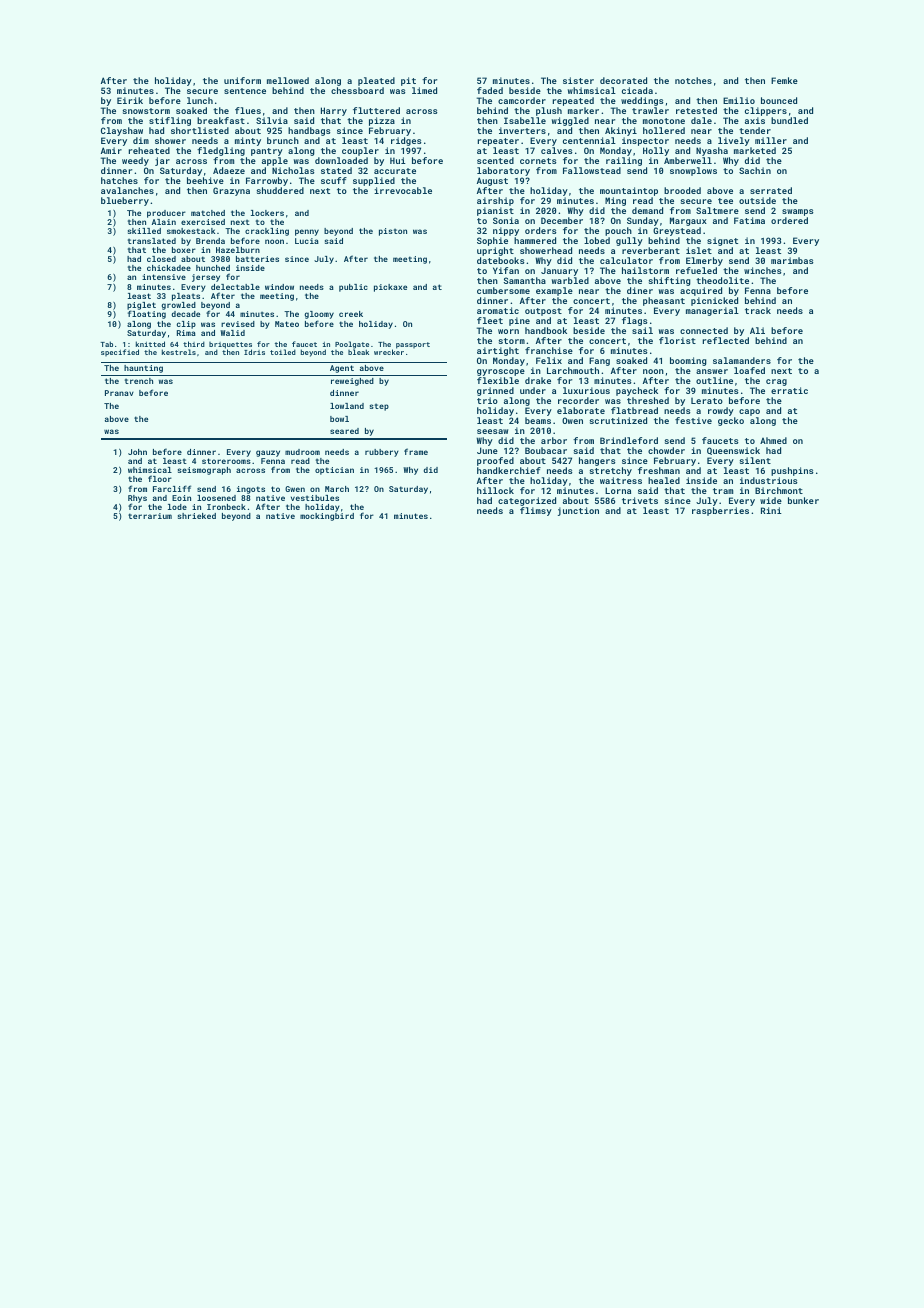  I want to click on flues, so click(248, 110).
